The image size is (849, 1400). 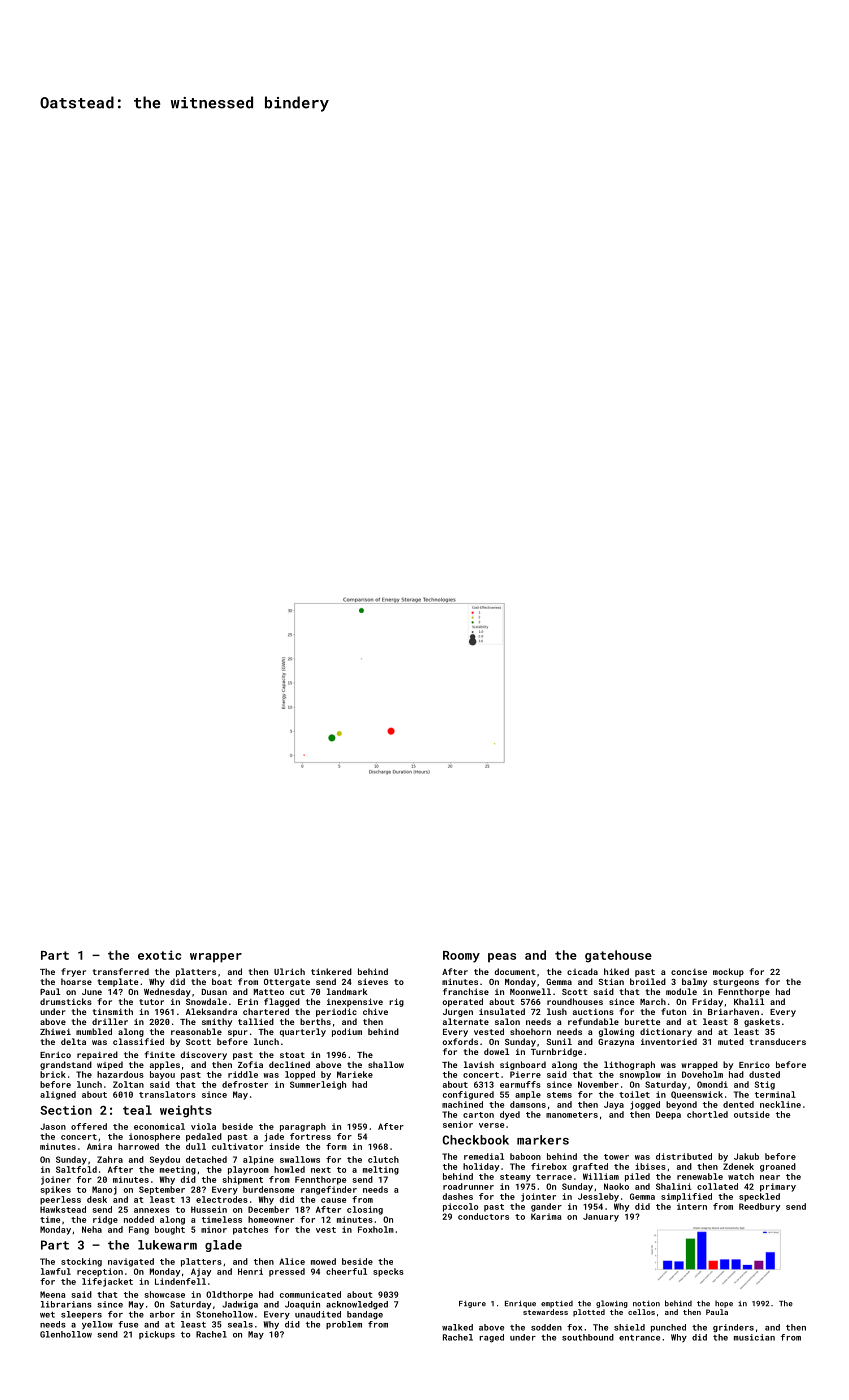 I want to click on sturgeons, so click(x=736, y=983).
